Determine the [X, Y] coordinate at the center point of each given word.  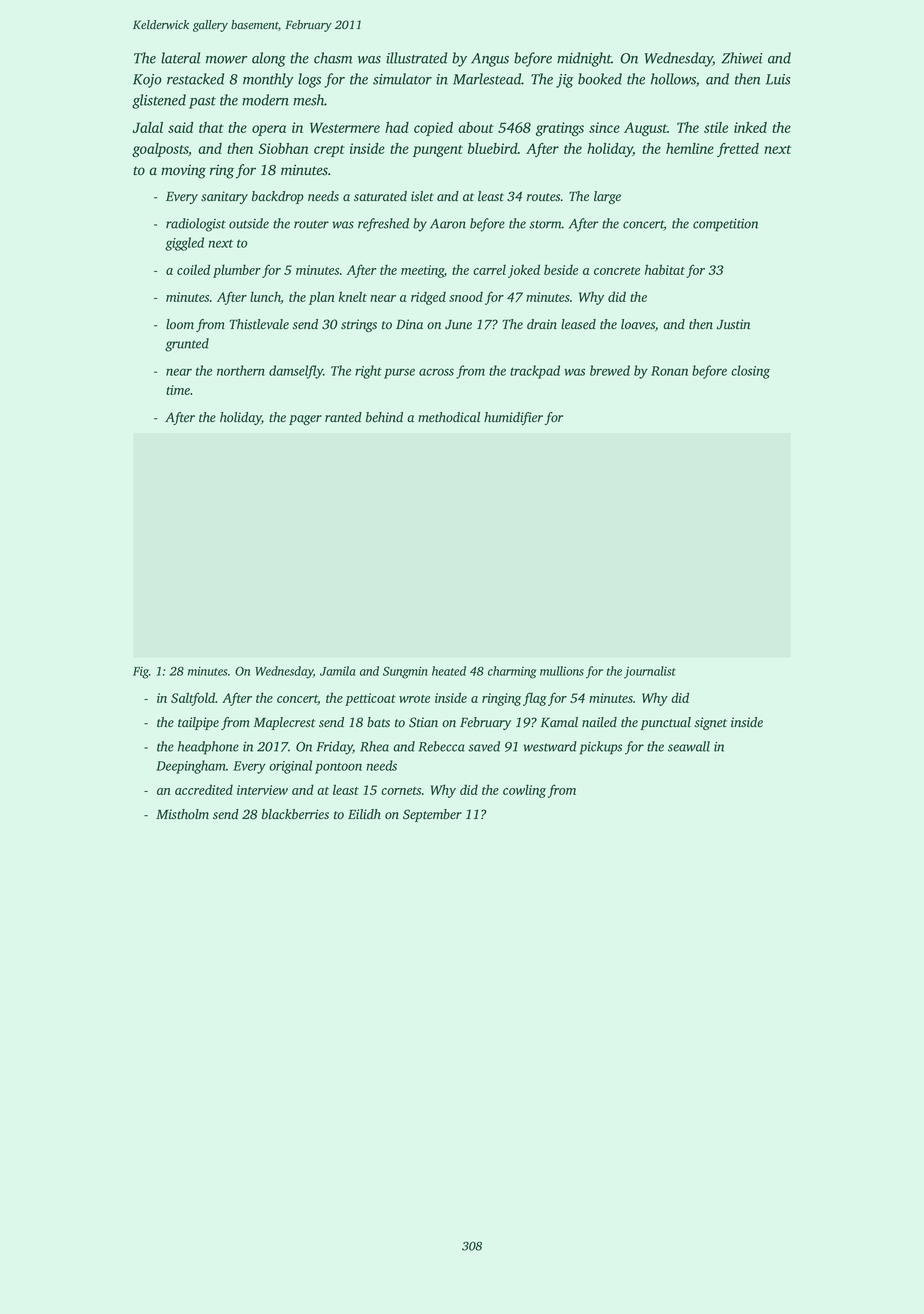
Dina [409, 324]
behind [384, 417]
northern [241, 370]
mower [226, 60]
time [178, 390]
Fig [141, 673]
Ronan [669, 371]
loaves [638, 324]
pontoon [338, 768]
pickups [600, 748]
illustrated [416, 58]
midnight [584, 59]
